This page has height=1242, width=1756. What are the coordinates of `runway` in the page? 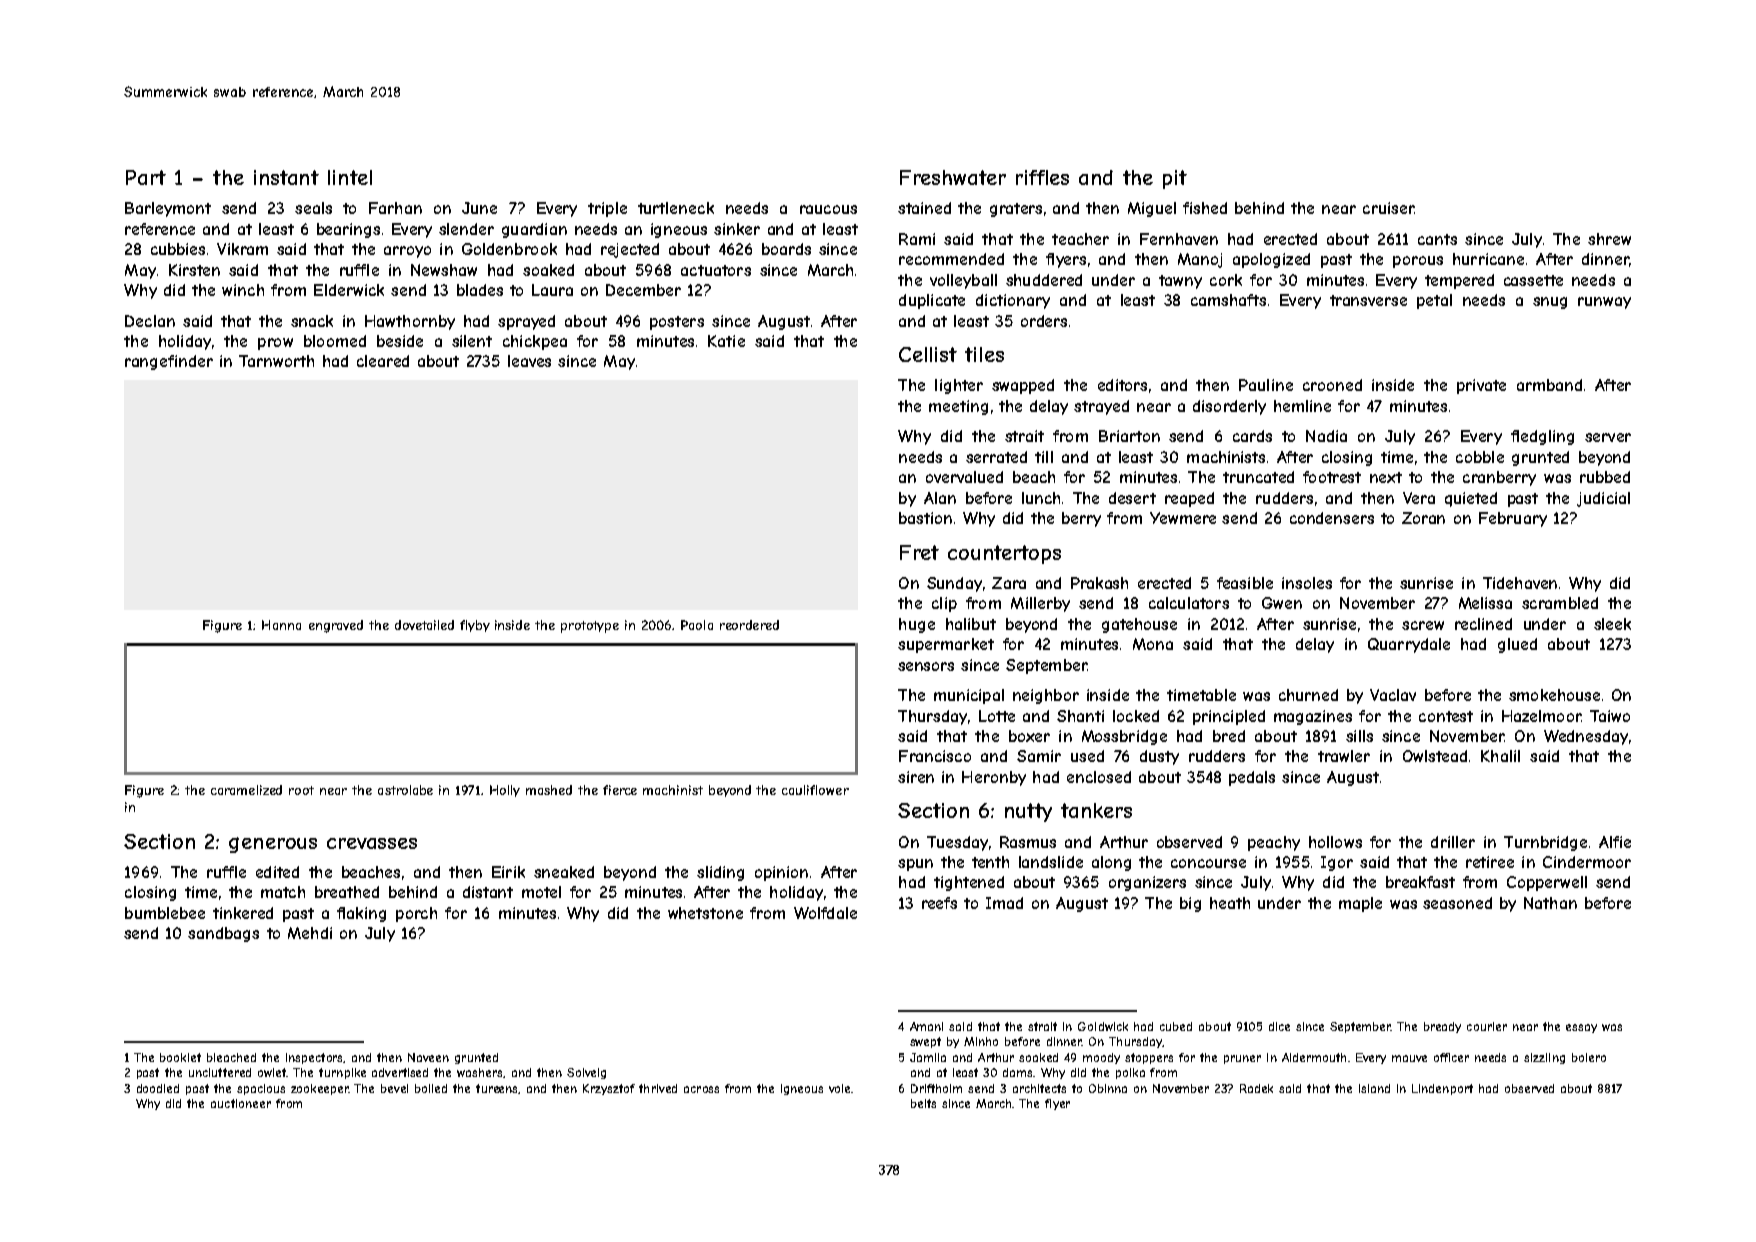 It's located at (1604, 303).
